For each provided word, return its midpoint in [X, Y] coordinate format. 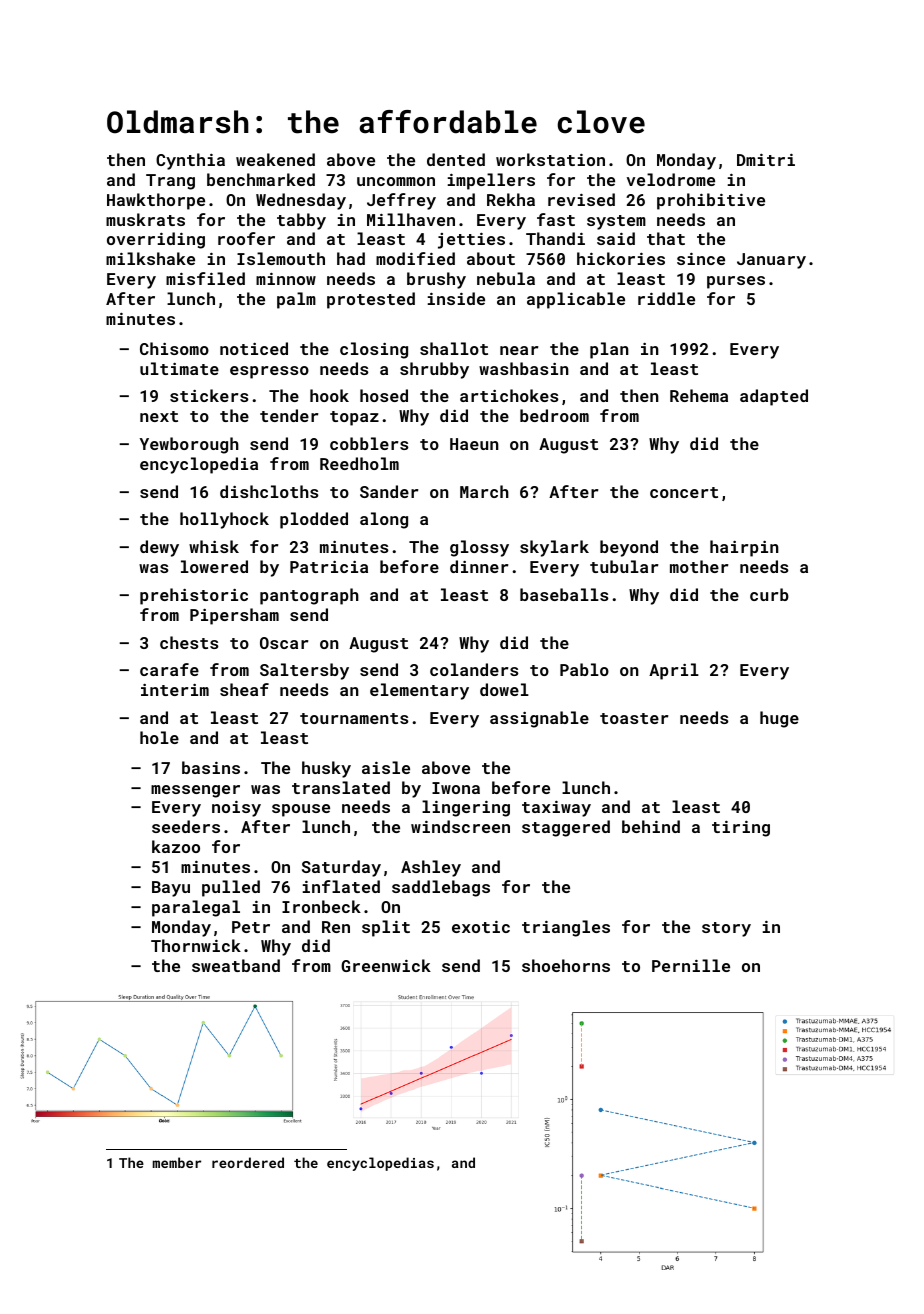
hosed [384, 395]
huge [779, 719]
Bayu [171, 889]
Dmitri [766, 160]
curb [769, 594]
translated [341, 787]
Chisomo [174, 348]
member [177, 1162]
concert [684, 492]
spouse [301, 810]
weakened [275, 159]
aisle [386, 767]
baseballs [564, 594]
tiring [741, 829]
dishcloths [269, 491]
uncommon [396, 181]
